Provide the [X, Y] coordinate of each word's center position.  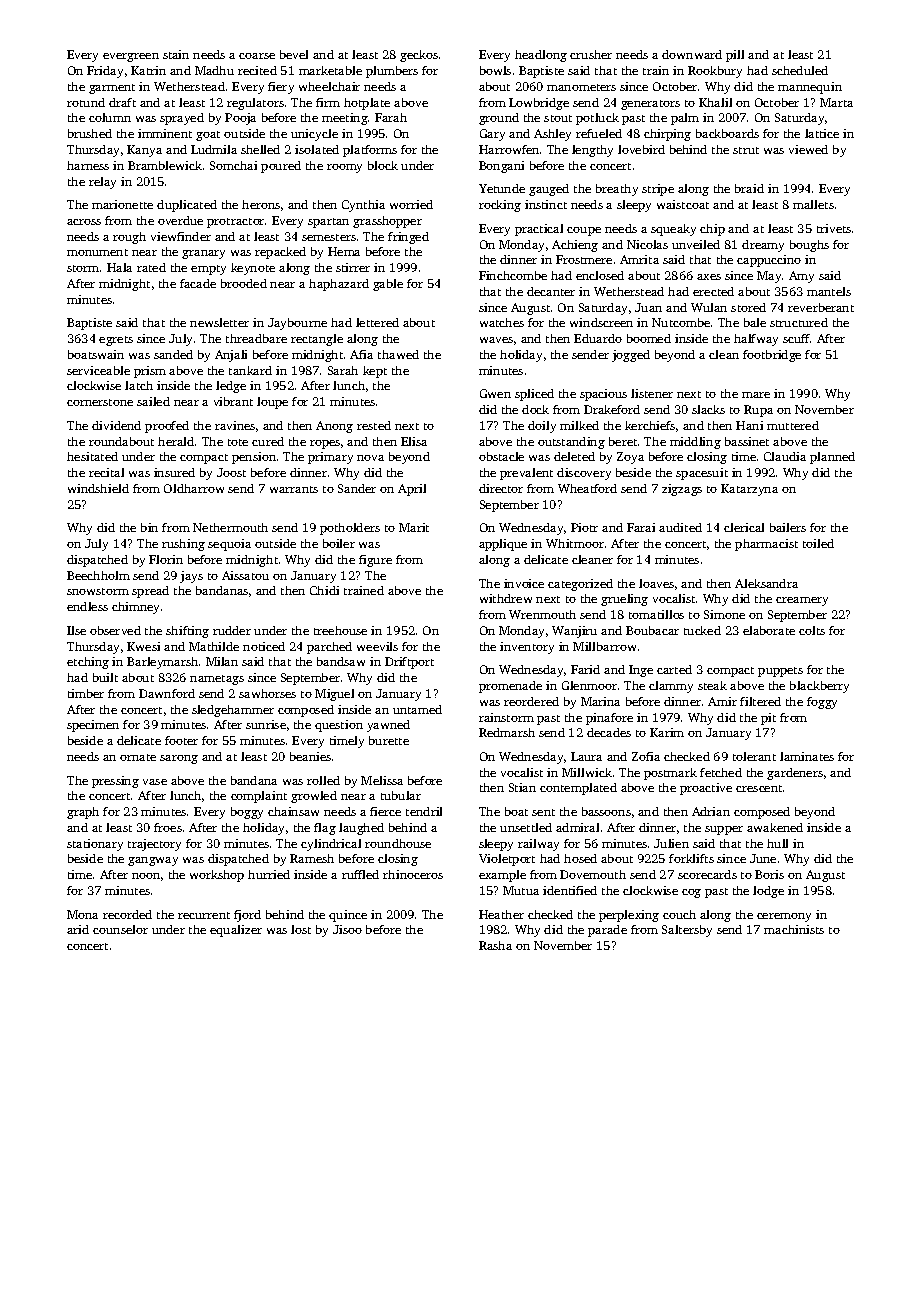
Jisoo [347, 929]
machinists [794, 929]
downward [692, 54]
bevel [294, 54]
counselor [120, 929]
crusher [591, 54]
